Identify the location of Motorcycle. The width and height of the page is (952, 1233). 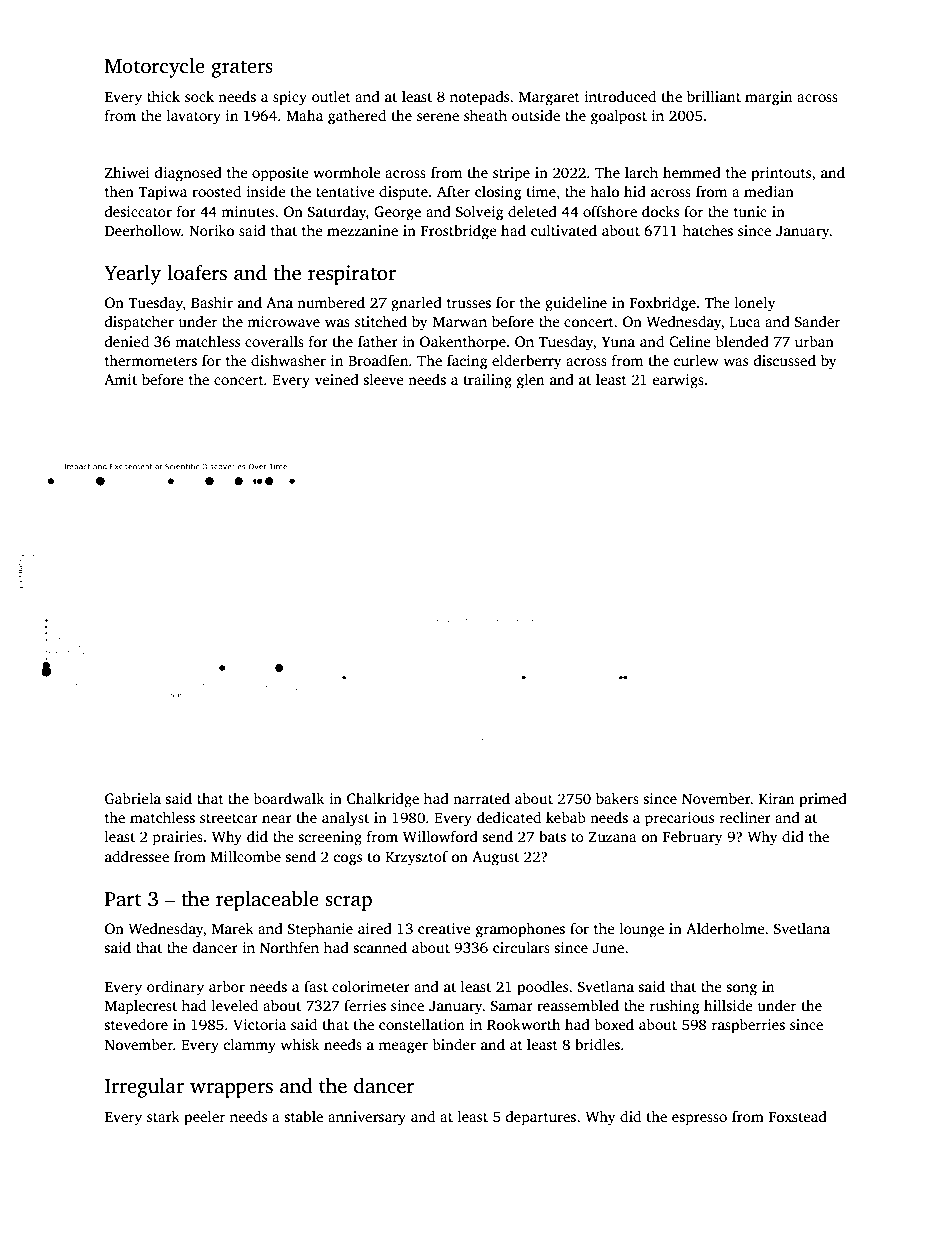
(155, 68).
